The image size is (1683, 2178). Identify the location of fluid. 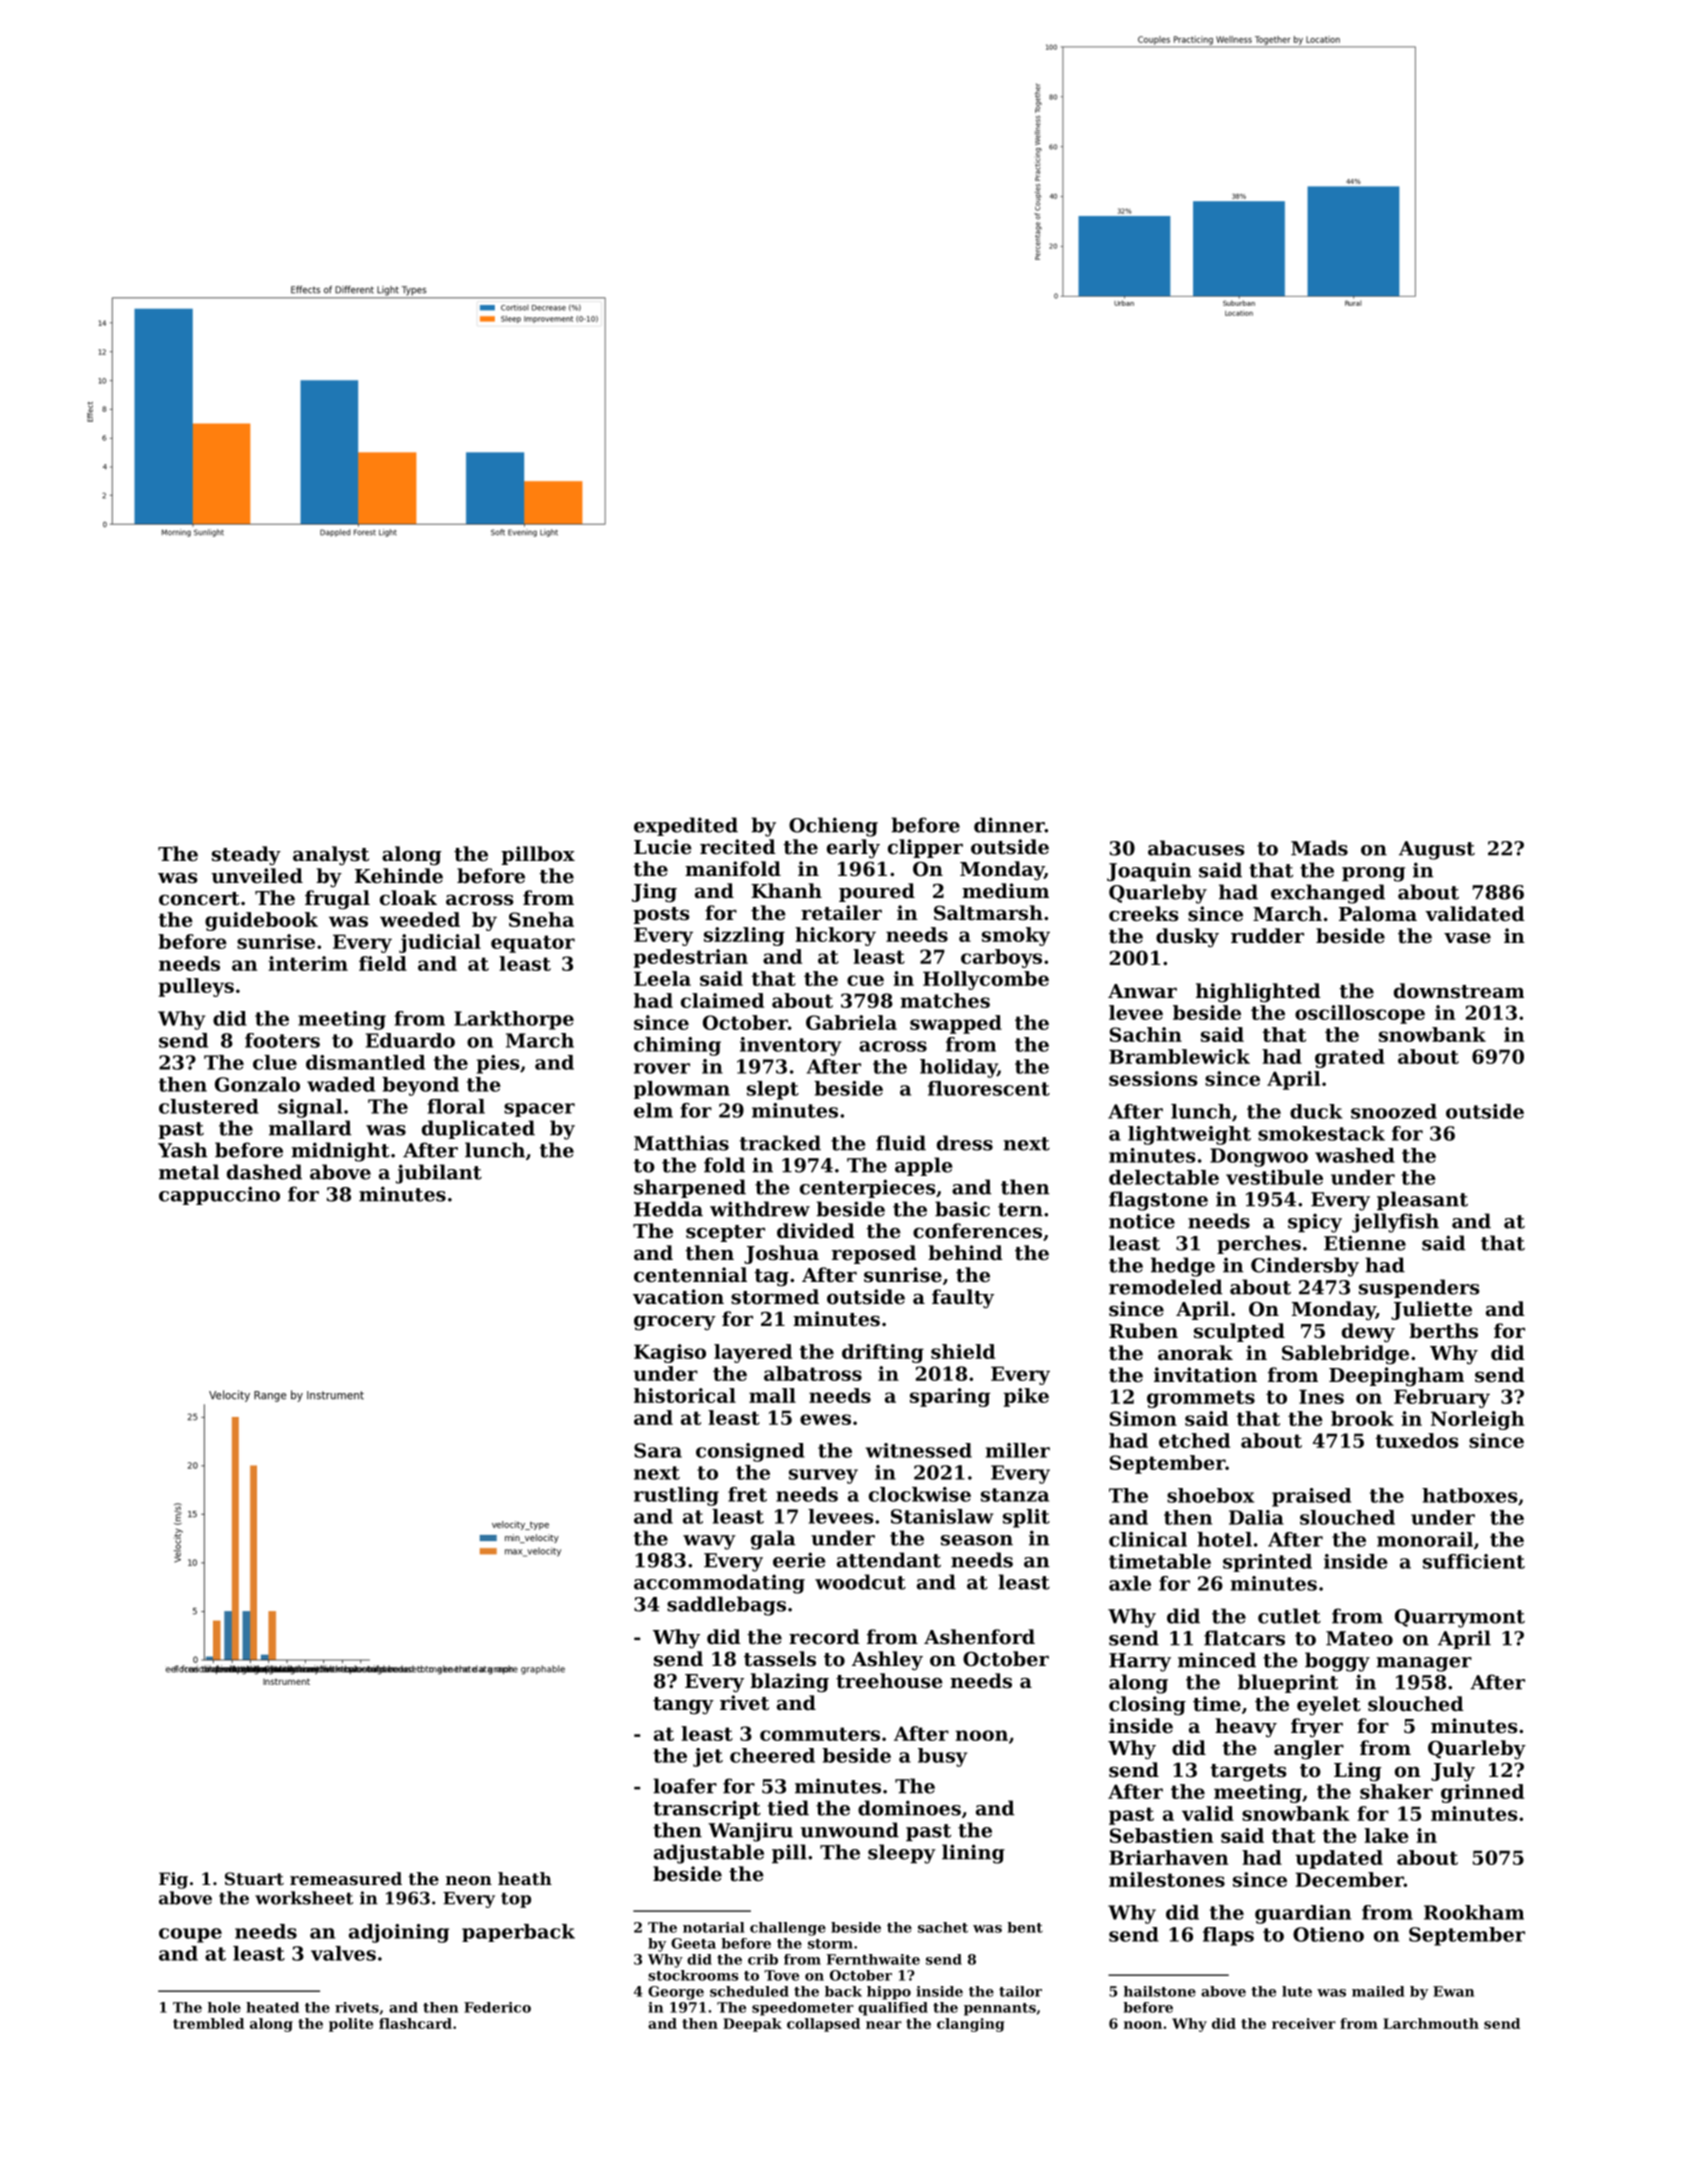
(901, 1143).
